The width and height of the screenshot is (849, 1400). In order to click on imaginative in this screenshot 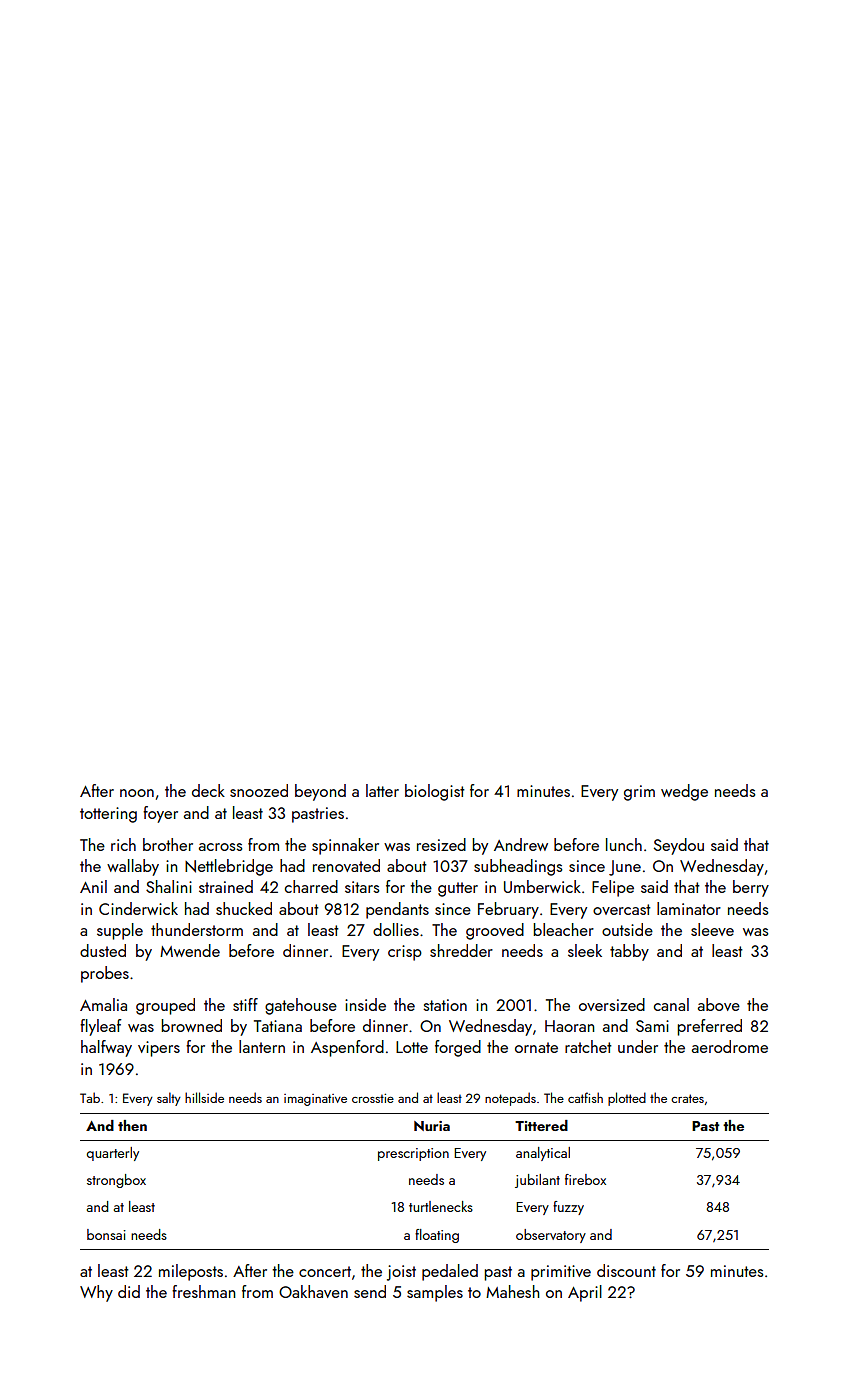, I will do `click(315, 1100)`.
